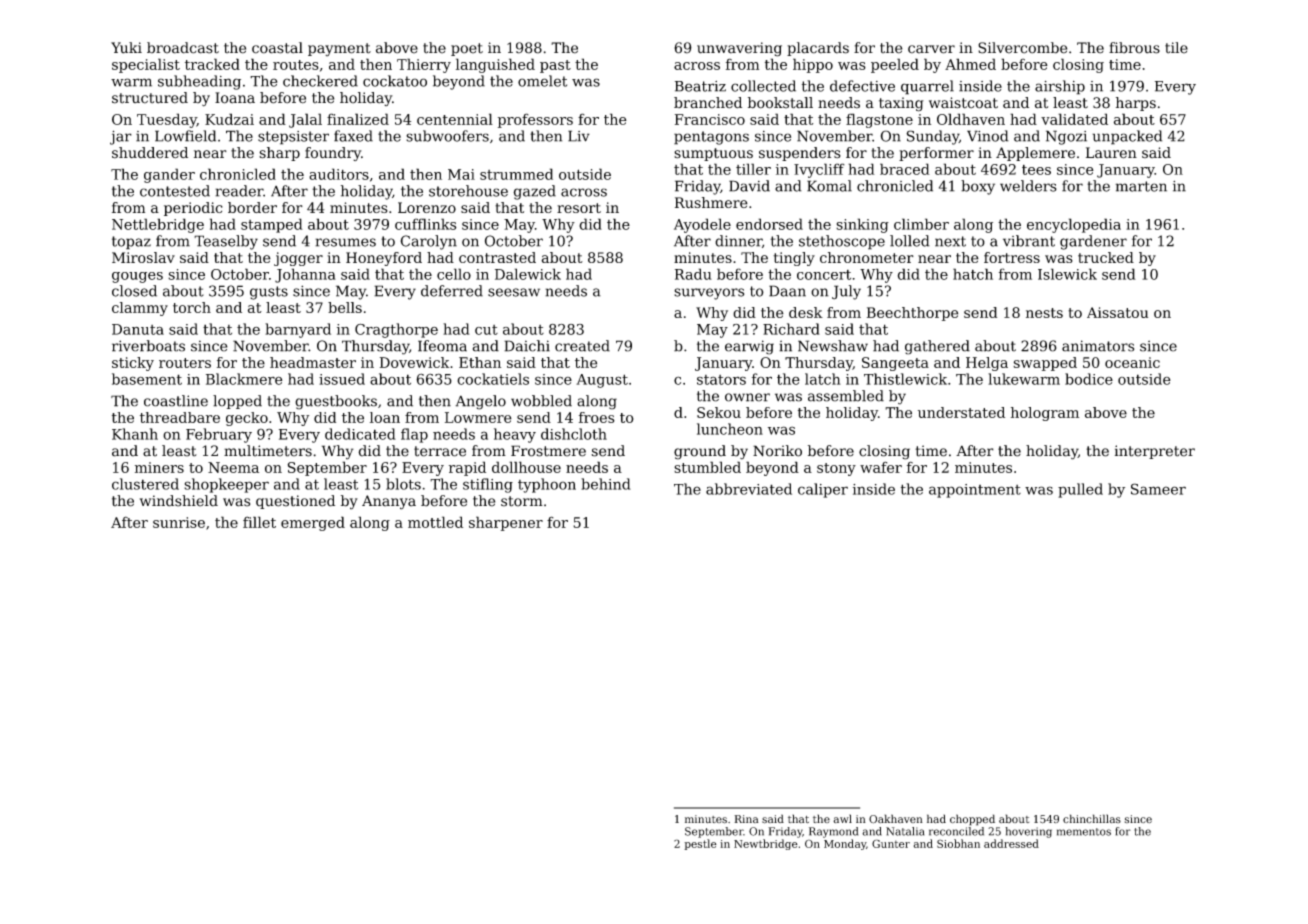  Describe the element at coordinates (360, 434) in the page. I see `dedicated` at that location.
